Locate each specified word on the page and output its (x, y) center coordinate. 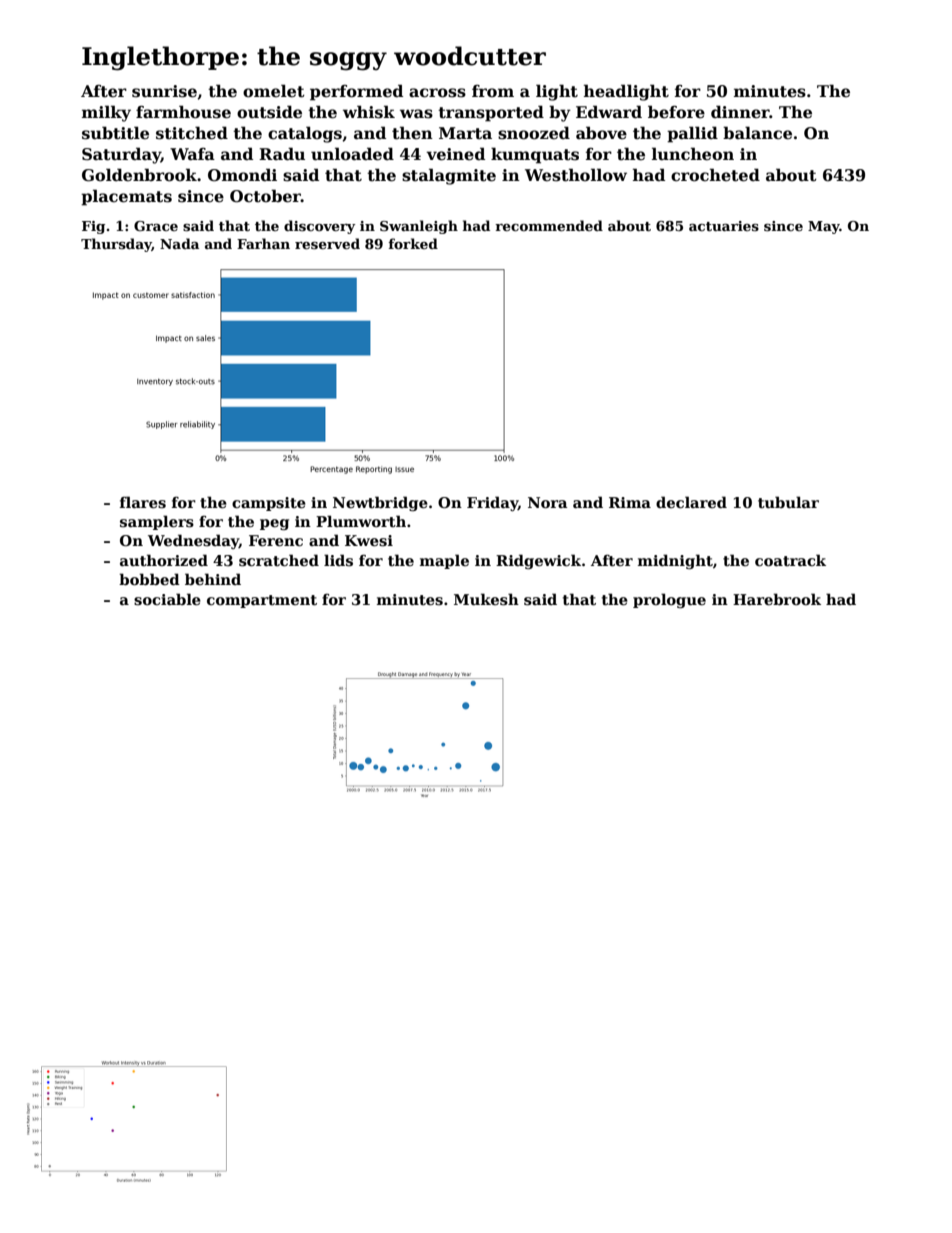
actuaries (724, 226)
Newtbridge (380, 503)
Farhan (263, 243)
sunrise (164, 91)
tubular (788, 502)
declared (691, 502)
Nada (179, 243)
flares (143, 502)
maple (444, 561)
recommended (549, 225)
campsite (269, 504)
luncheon (693, 154)
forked (413, 243)
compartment (262, 601)
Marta (465, 133)
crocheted (715, 175)
